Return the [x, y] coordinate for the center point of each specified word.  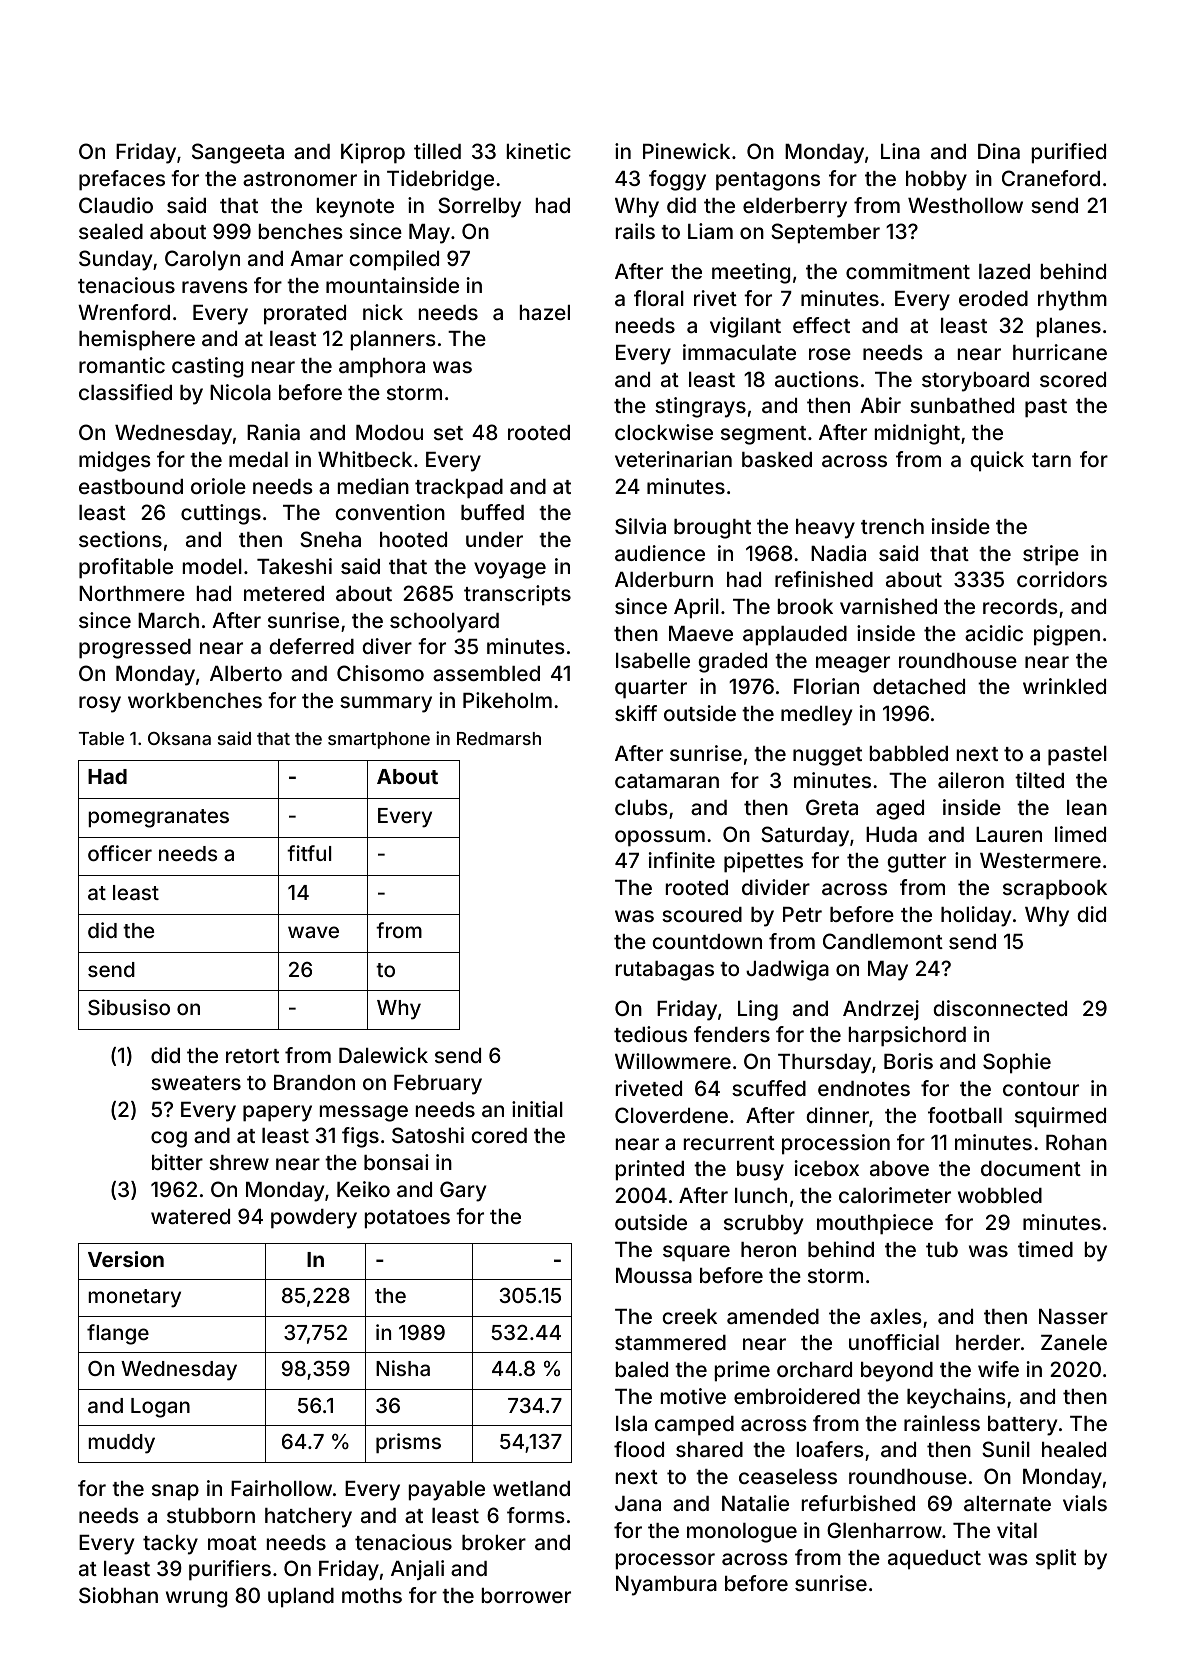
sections [120, 539]
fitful [309, 853]
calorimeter [895, 1195]
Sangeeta [238, 153]
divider [776, 887]
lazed [1004, 271]
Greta [832, 807]
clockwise [664, 432]
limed [1080, 834]
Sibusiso [129, 1007]
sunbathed [962, 405]
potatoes [407, 1219]
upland [301, 1598]
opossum [660, 838]
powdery [314, 1219]
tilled [437, 151]
